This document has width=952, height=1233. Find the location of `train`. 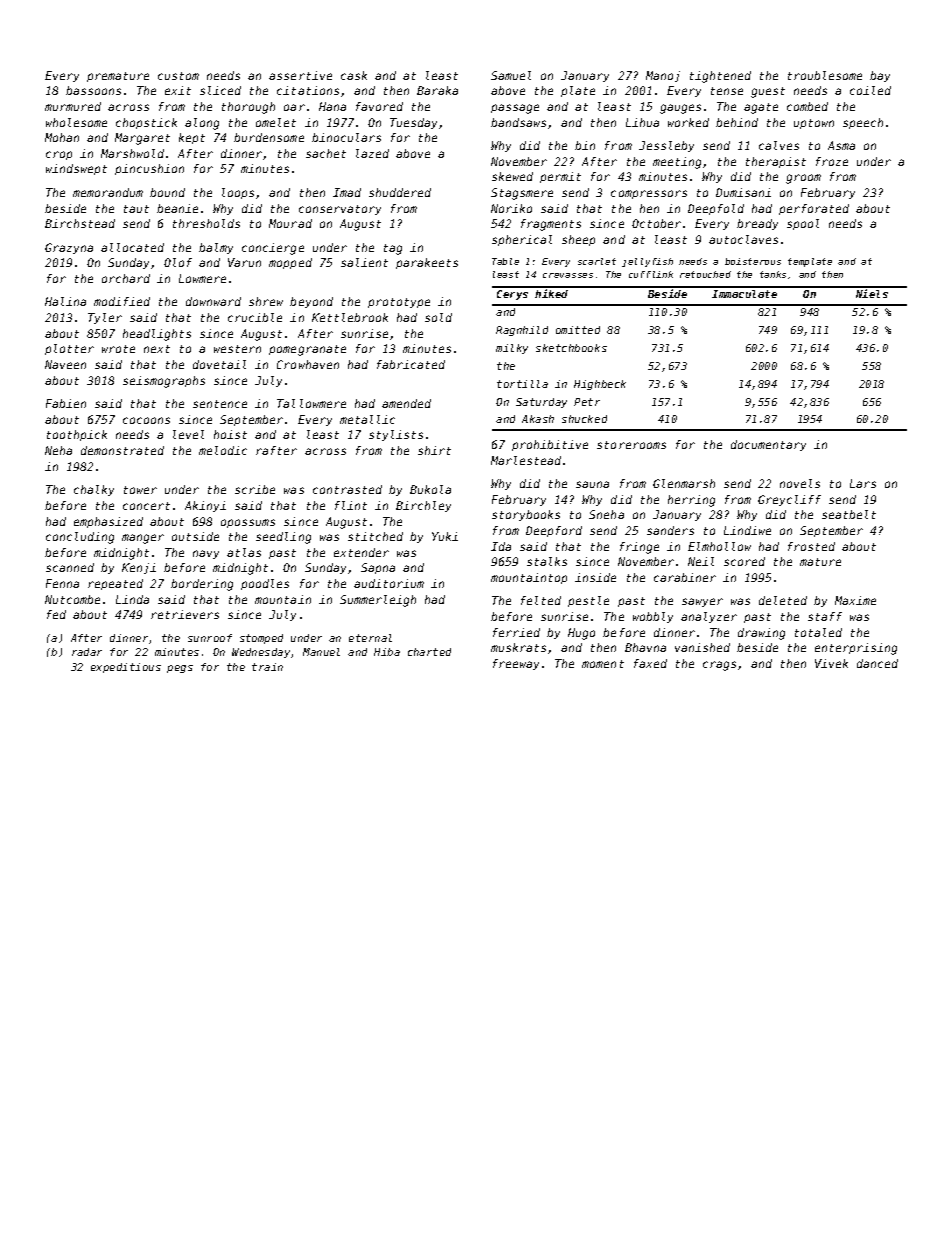

train is located at coordinates (267, 667).
